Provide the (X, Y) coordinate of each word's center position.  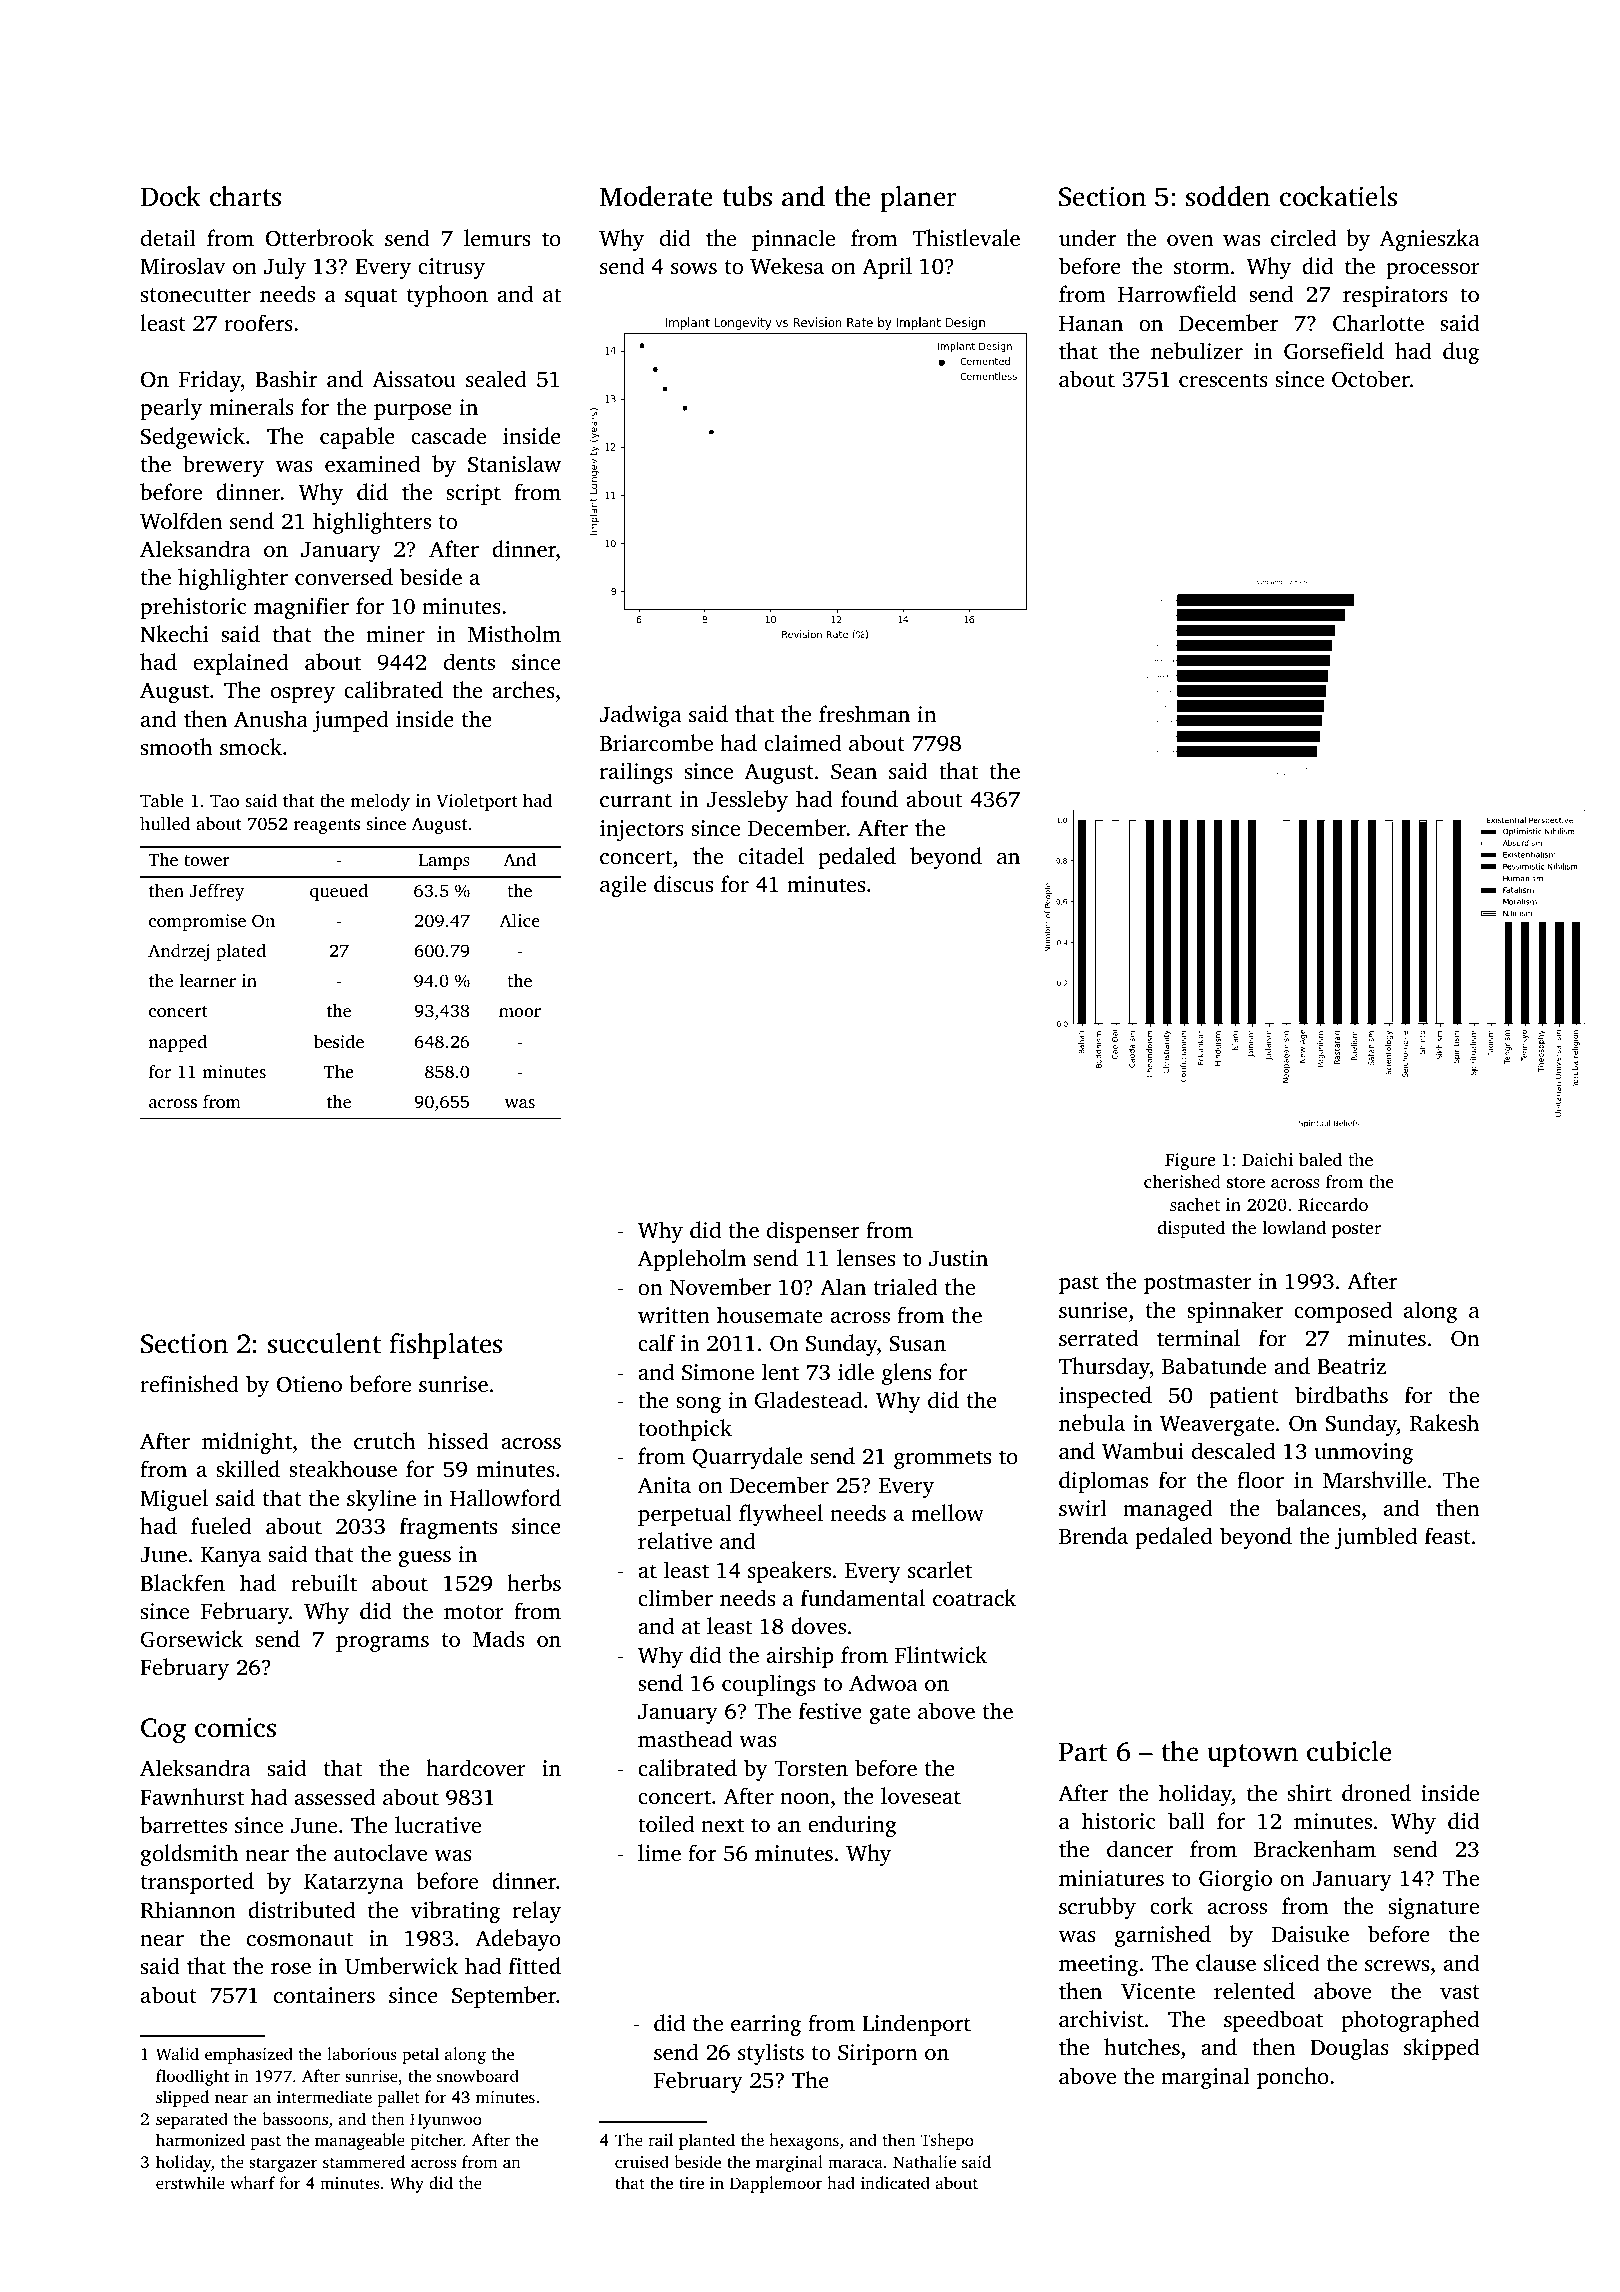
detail (168, 237)
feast (1448, 1535)
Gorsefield (1334, 351)
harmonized (200, 2139)
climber (675, 1597)
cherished (1182, 1181)
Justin (958, 1258)
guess (425, 1559)
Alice (519, 920)
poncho (1293, 2078)
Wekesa (787, 266)
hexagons (804, 2141)
